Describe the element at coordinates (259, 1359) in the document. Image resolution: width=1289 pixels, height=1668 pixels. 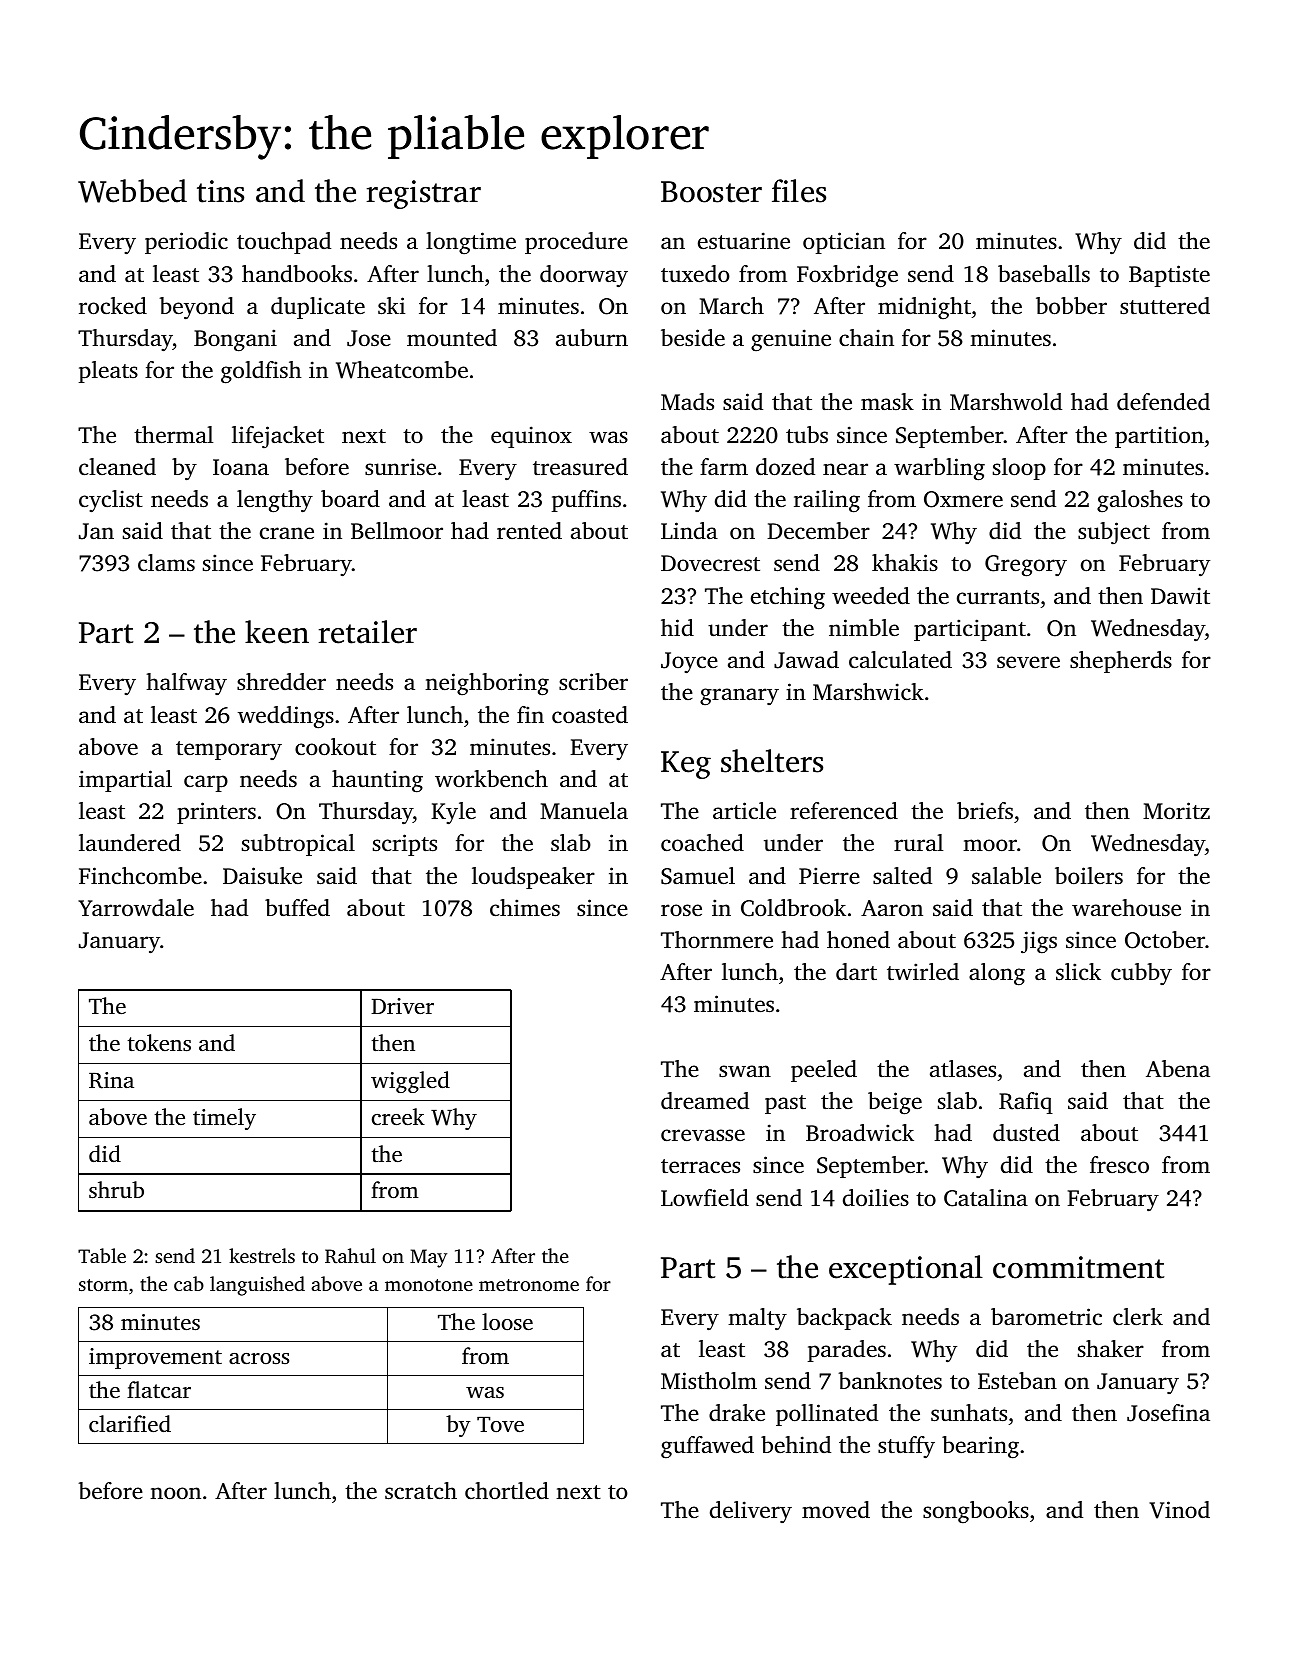
I see `across` at that location.
